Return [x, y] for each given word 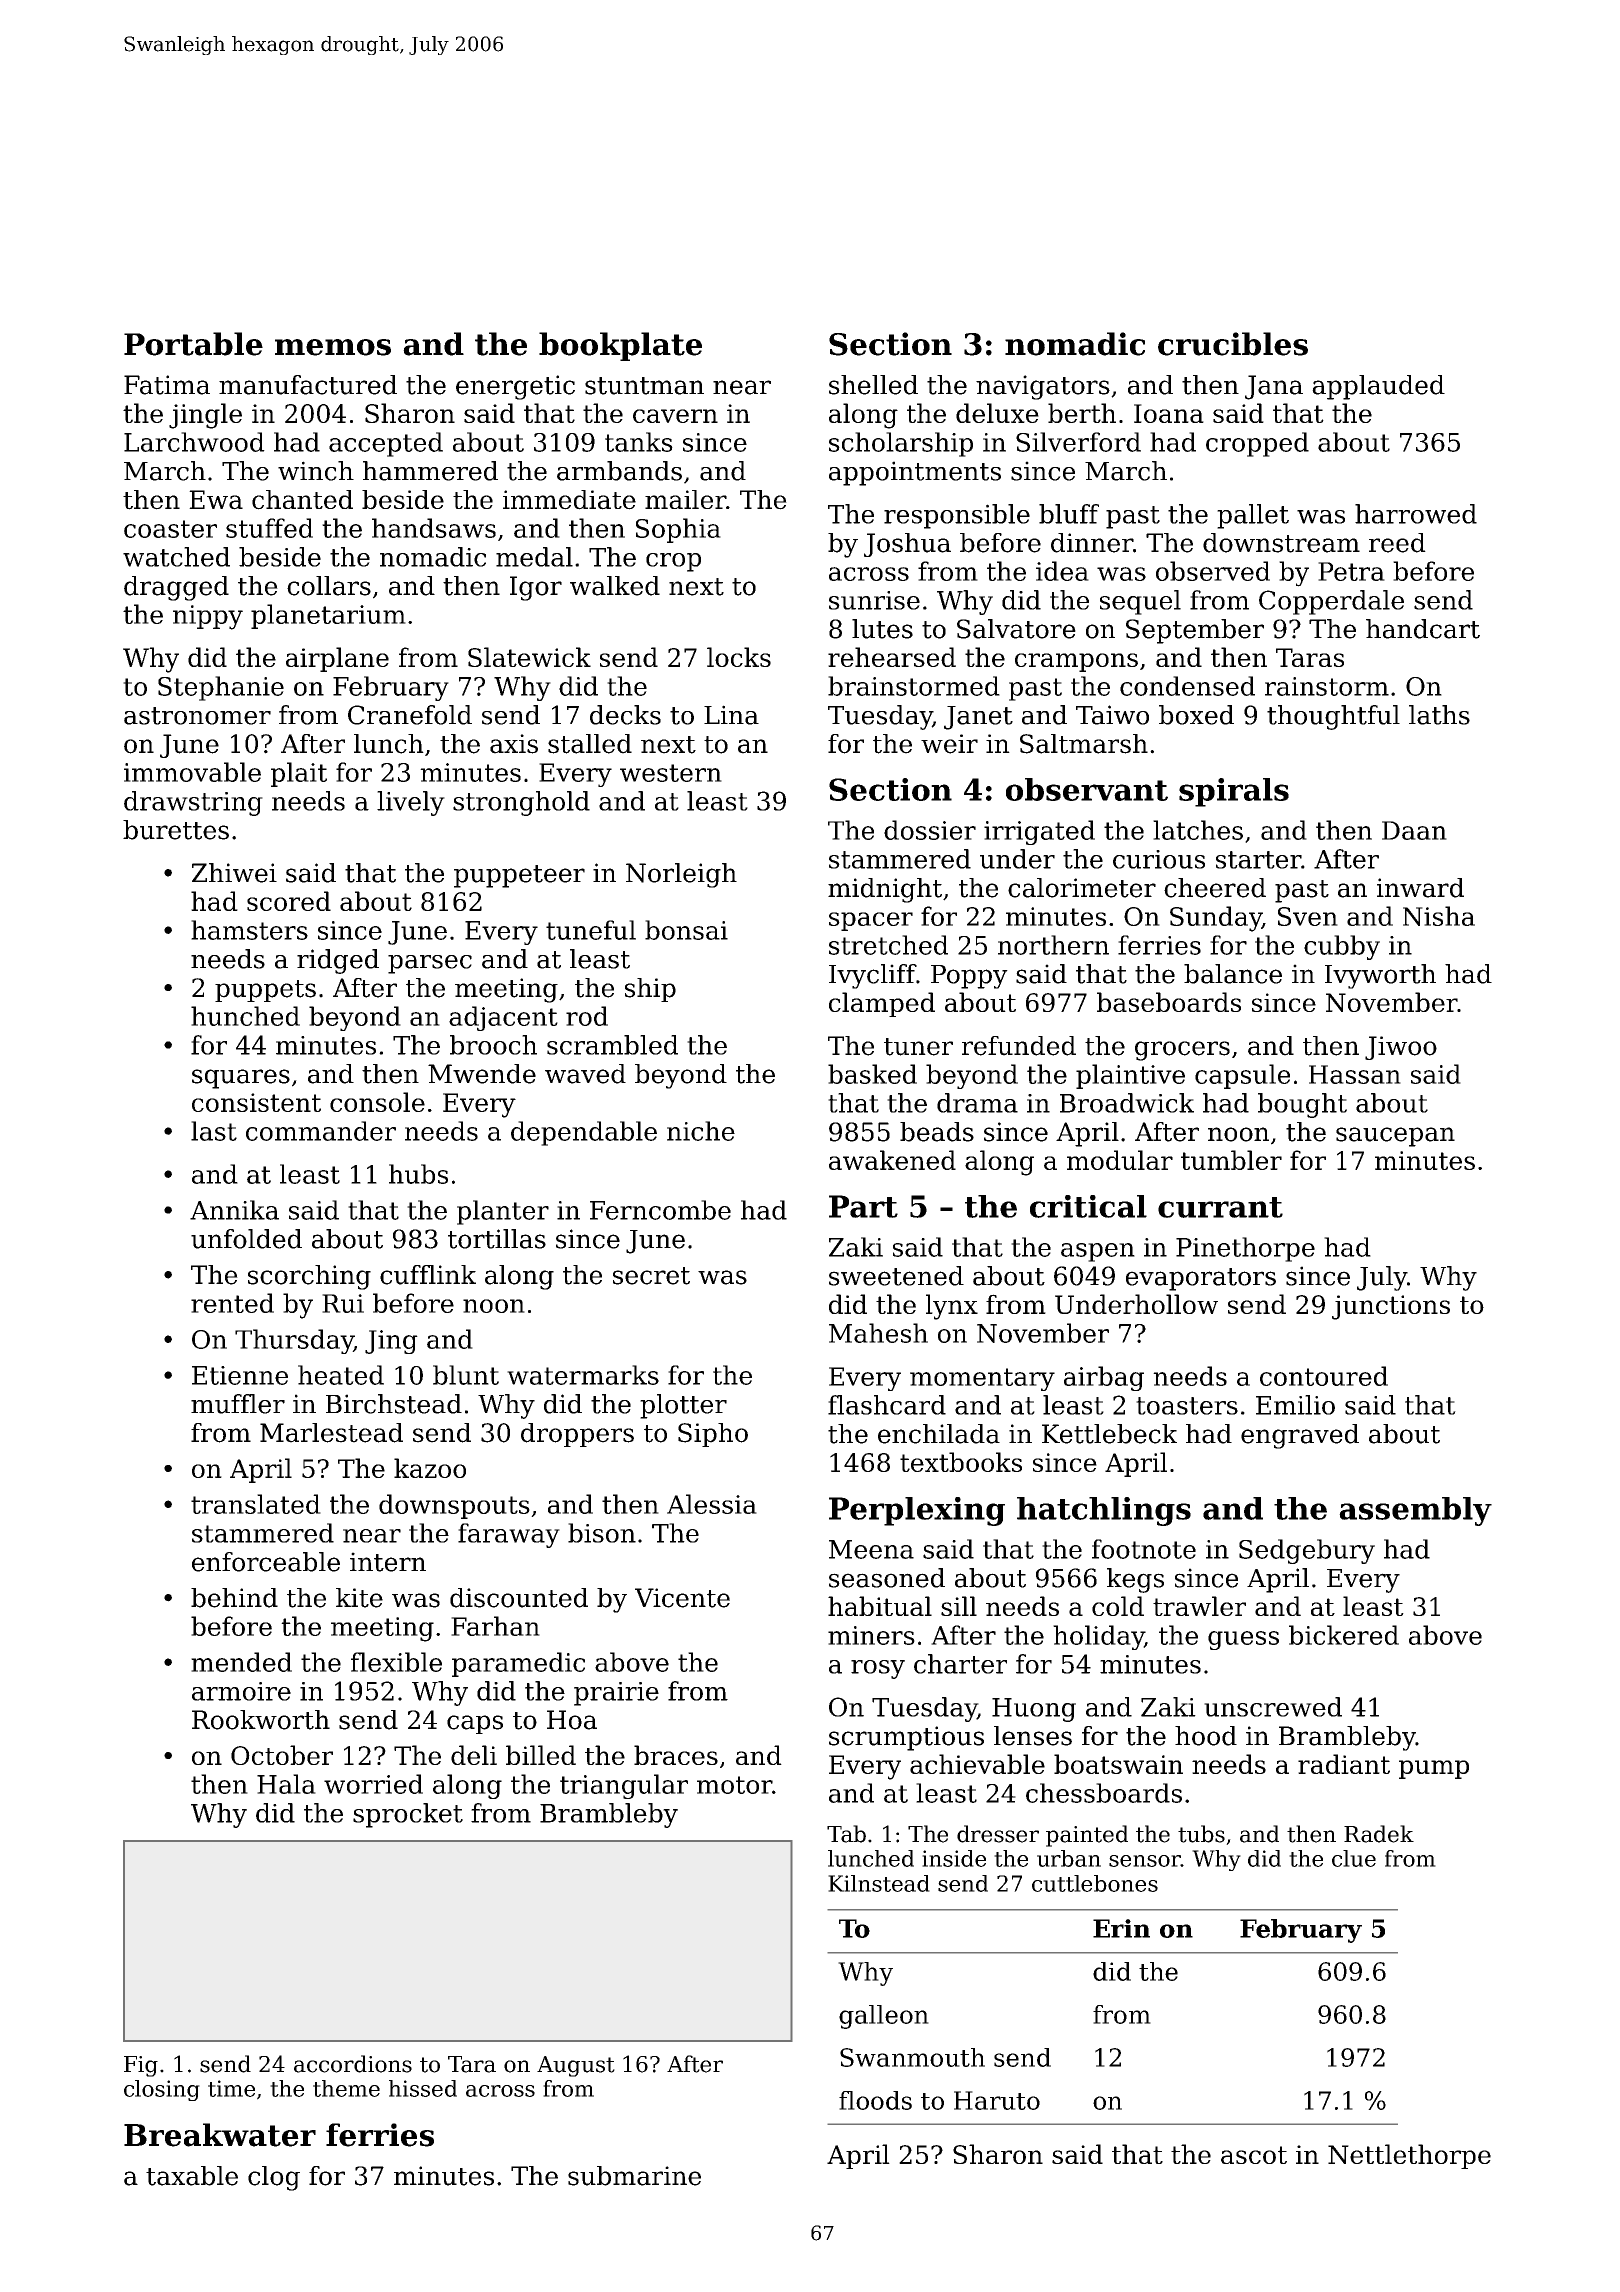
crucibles [1233, 344]
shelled [873, 385]
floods [875, 2100]
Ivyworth [1380, 976]
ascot [1254, 2155]
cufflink [428, 1275]
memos [333, 347]
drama [977, 1103]
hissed [423, 2088]
